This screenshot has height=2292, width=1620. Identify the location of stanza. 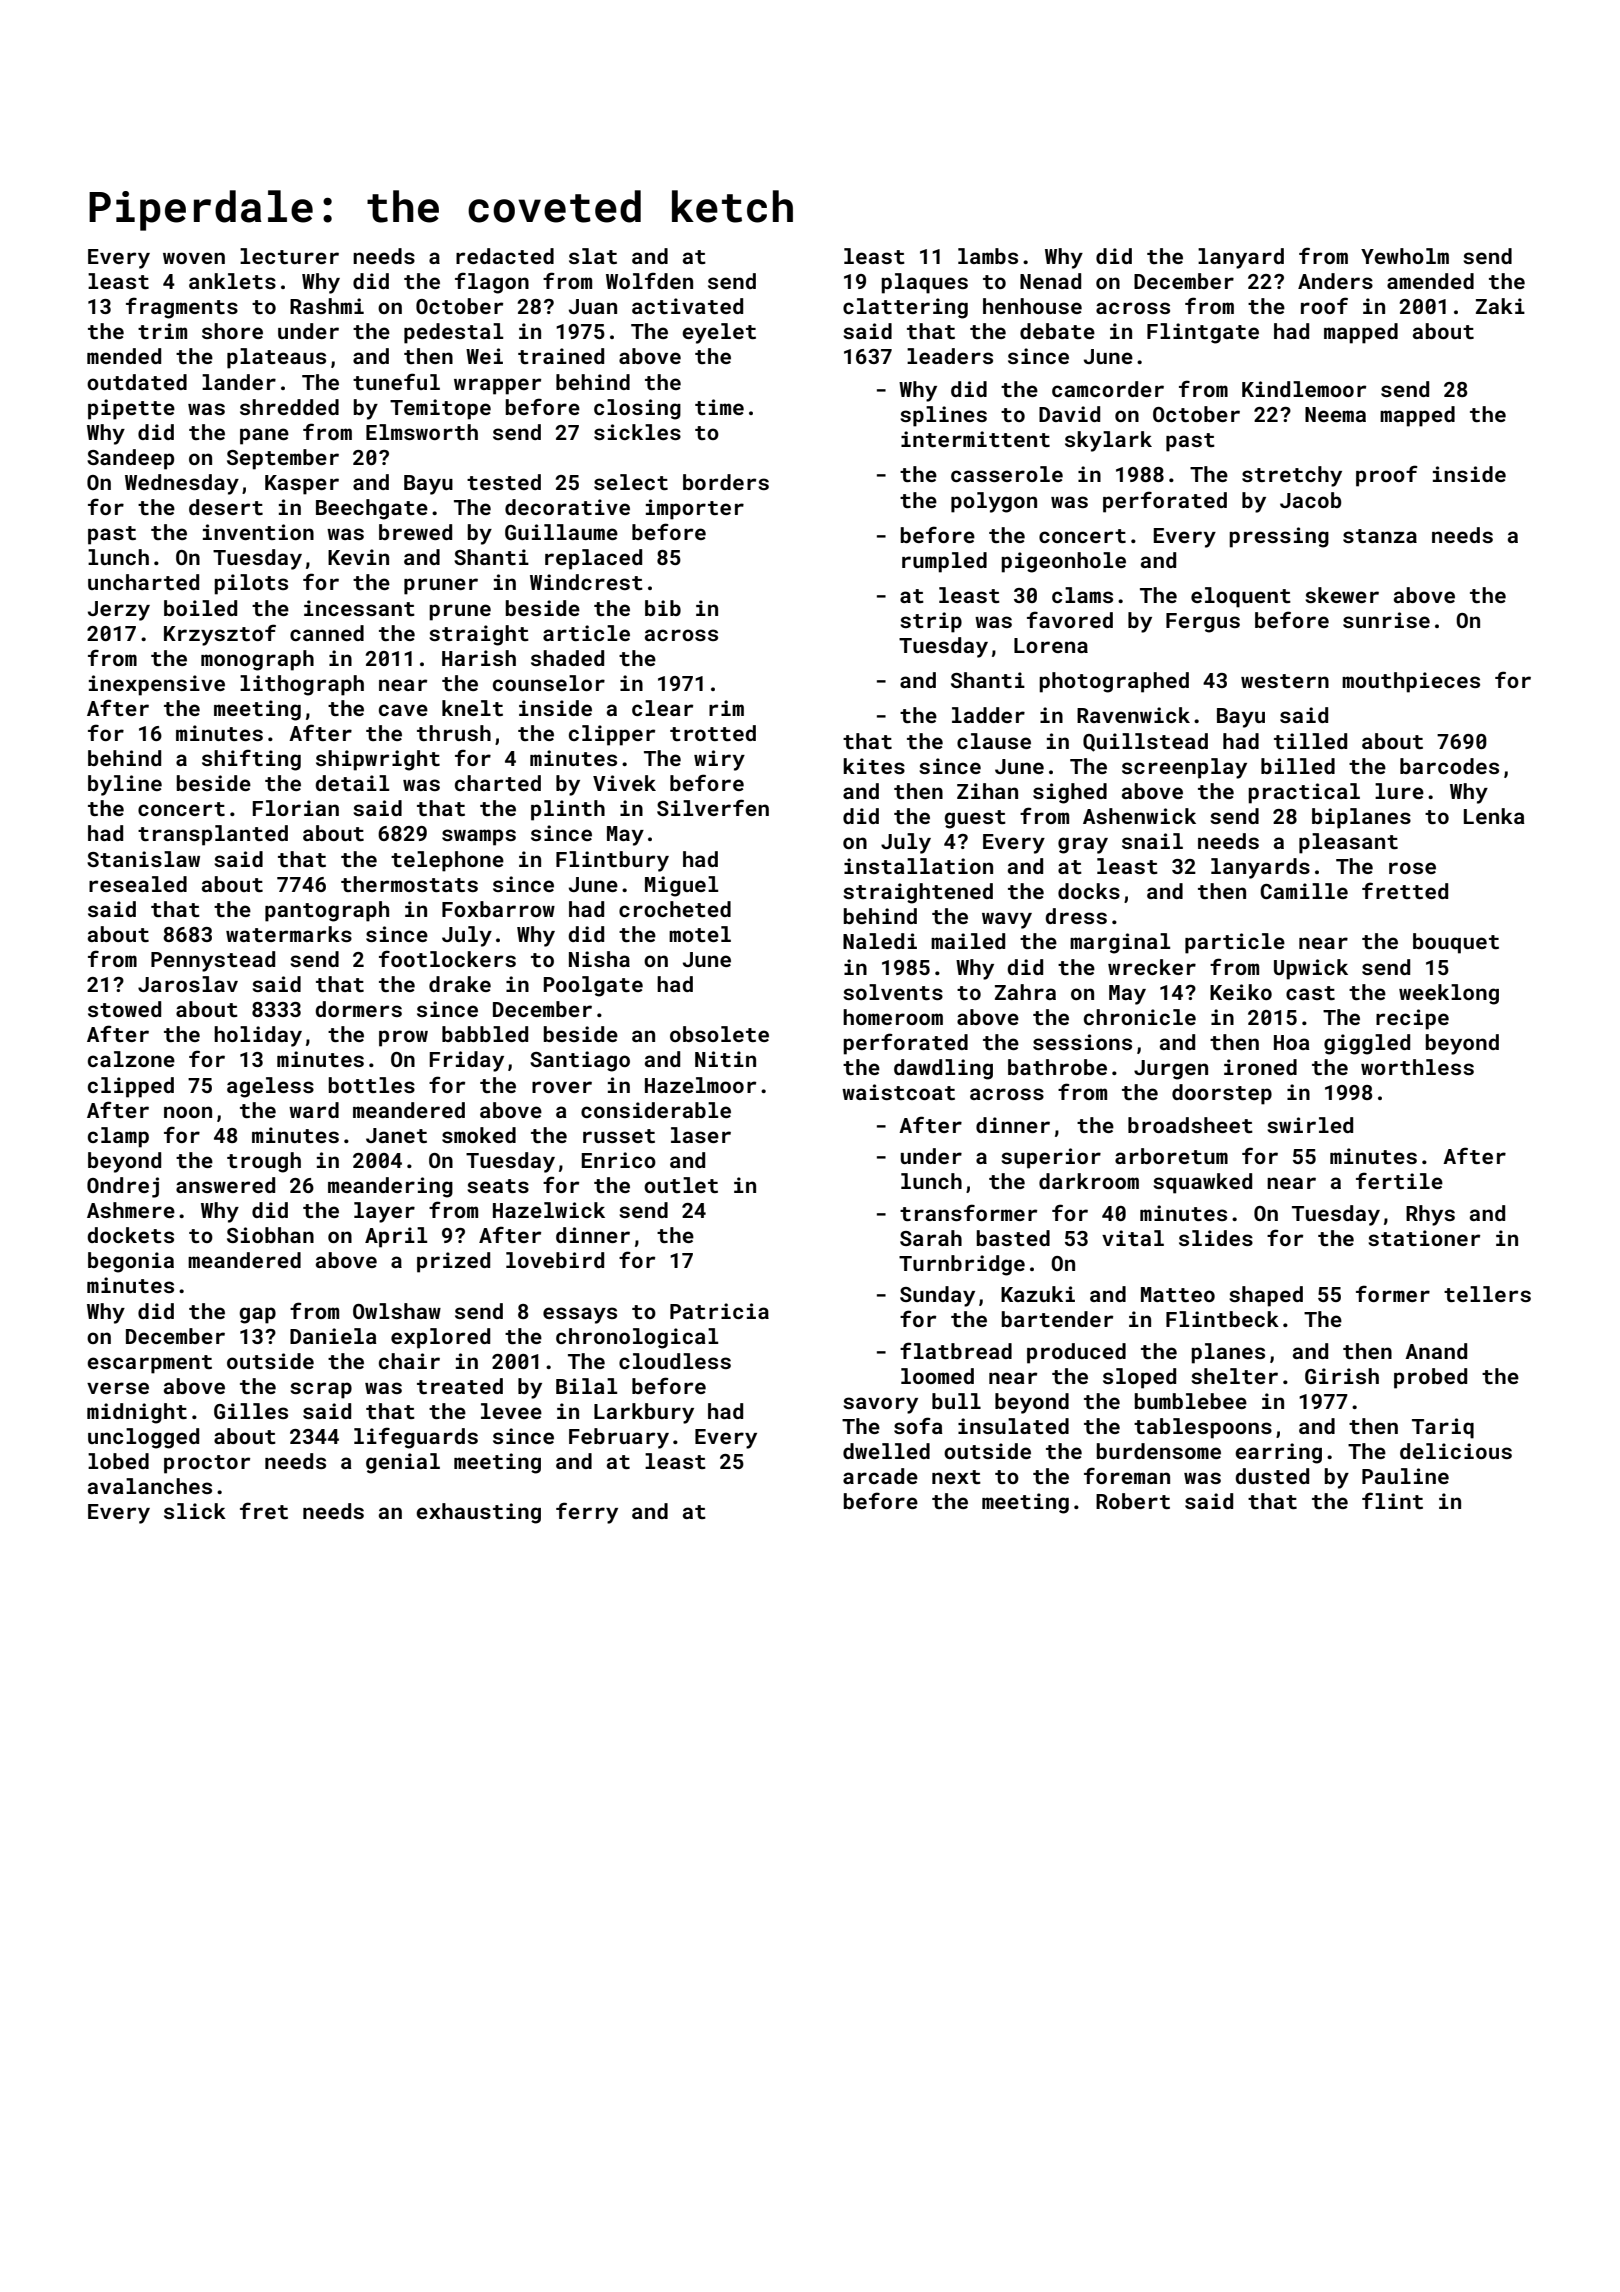
(1380, 536).
